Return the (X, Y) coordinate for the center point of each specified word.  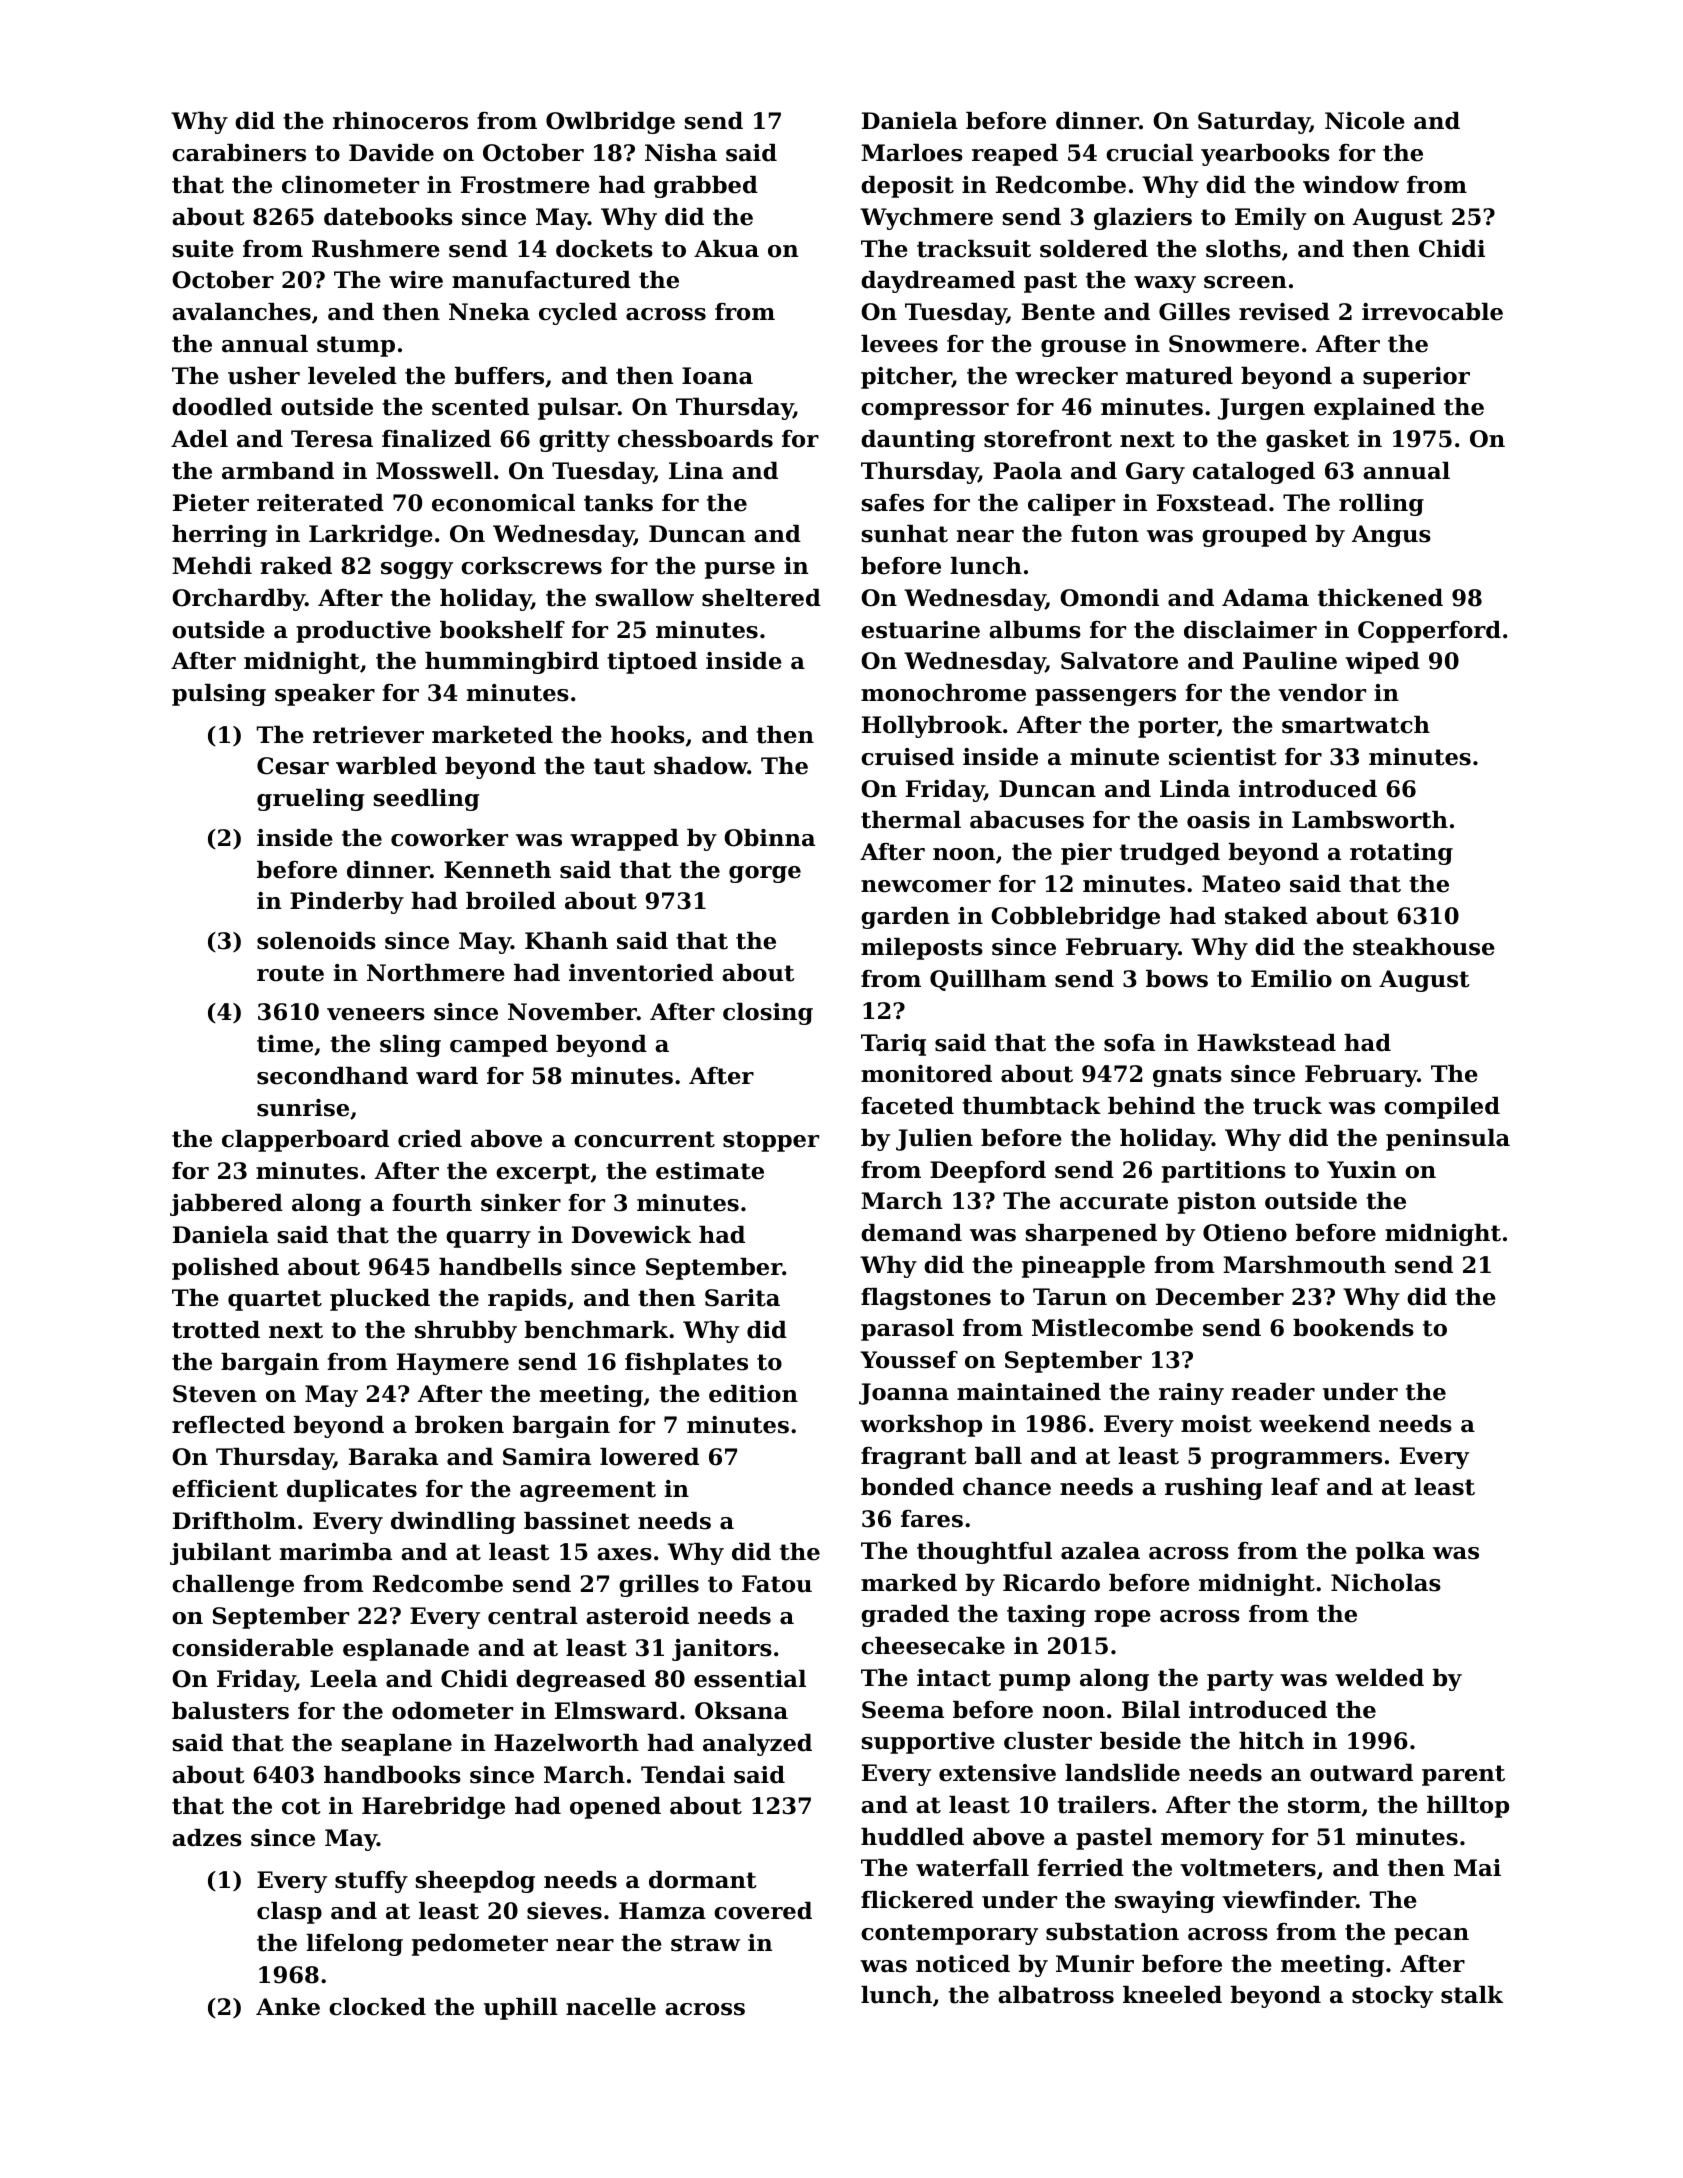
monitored (926, 1074)
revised (1284, 312)
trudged (1170, 854)
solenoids (316, 941)
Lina (696, 471)
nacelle (611, 2007)
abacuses (1027, 820)
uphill (521, 2009)
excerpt (543, 1173)
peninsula (1448, 1140)
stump (356, 346)
